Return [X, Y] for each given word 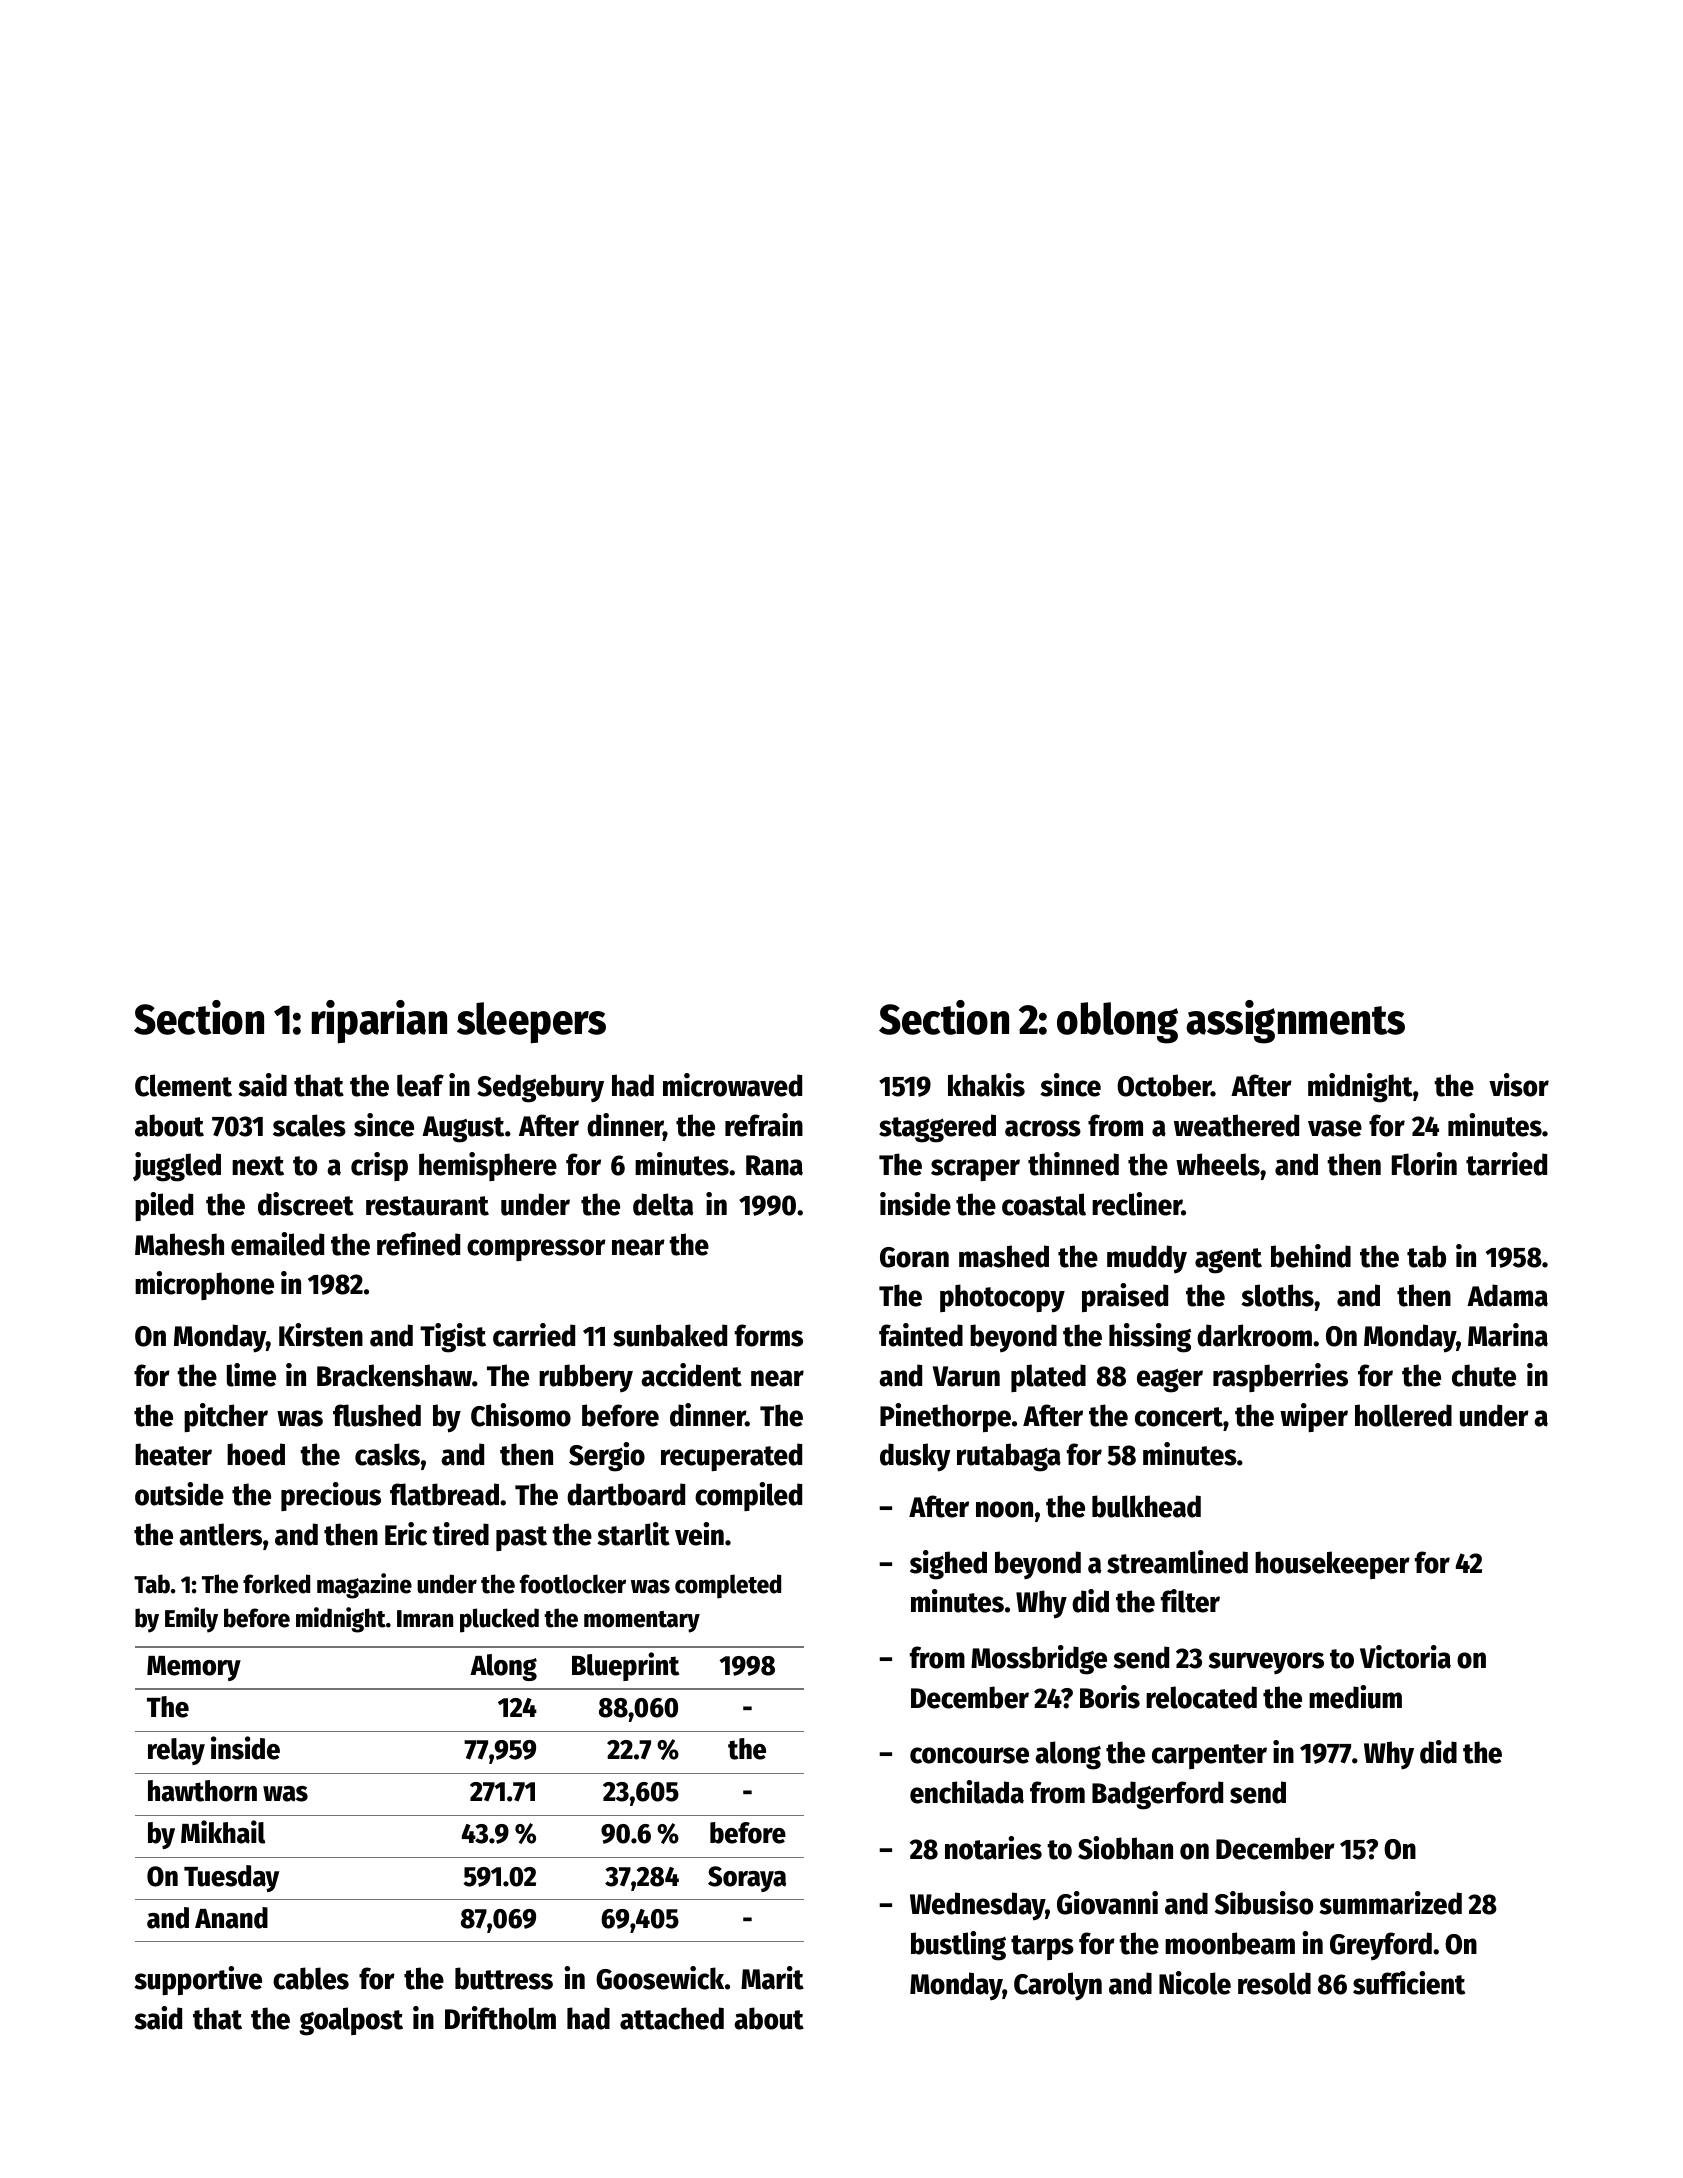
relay [176, 1751]
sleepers [531, 1023]
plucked [499, 1620]
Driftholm [500, 2018]
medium [1355, 1697]
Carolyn [1058, 1986]
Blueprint [625, 1666]
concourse [969, 1755]
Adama [1507, 1295]
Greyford [1381, 1946]
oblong [1117, 1023]
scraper [975, 1170]
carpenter [1209, 1756]
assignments [1295, 1022]
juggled [177, 1167]
